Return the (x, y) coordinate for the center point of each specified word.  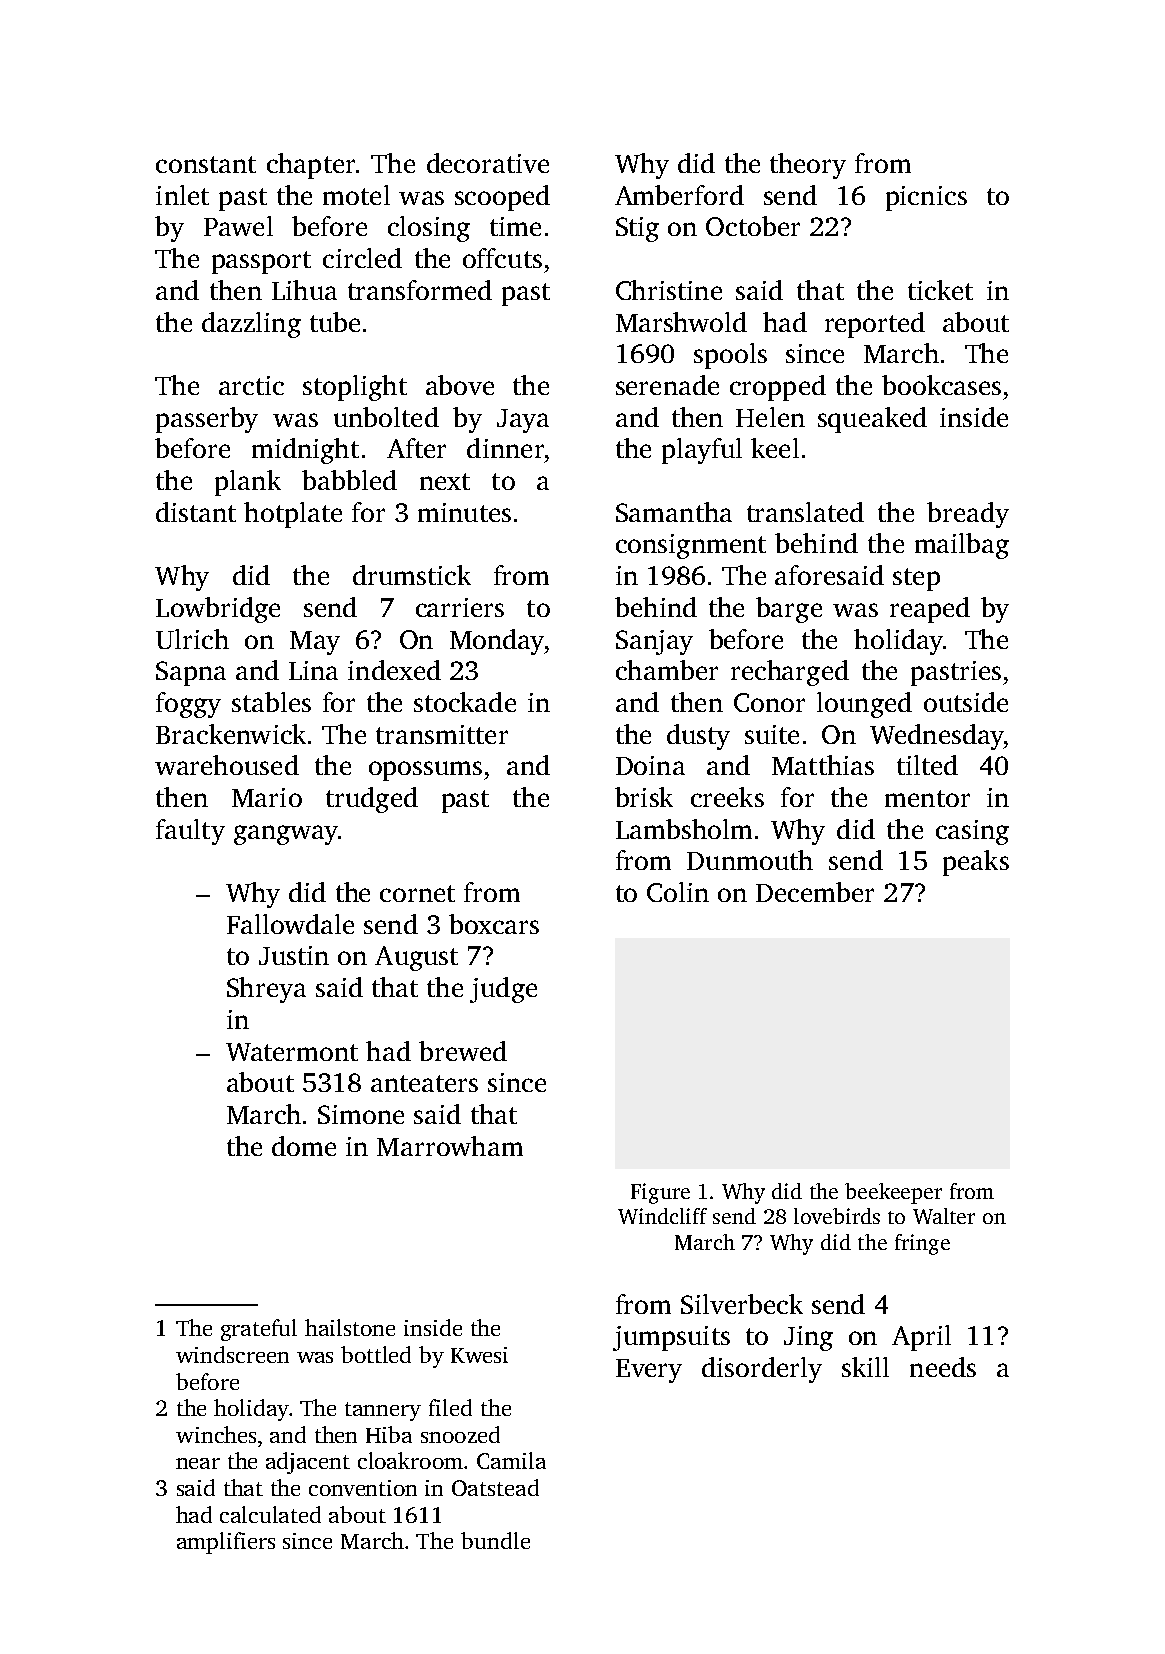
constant (206, 164)
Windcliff (662, 1216)
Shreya (266, 990)
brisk (644, 797)
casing (972, 832)
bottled (376, 1354)
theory (808, 166)
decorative (488, 163)
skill (865, 1367)
